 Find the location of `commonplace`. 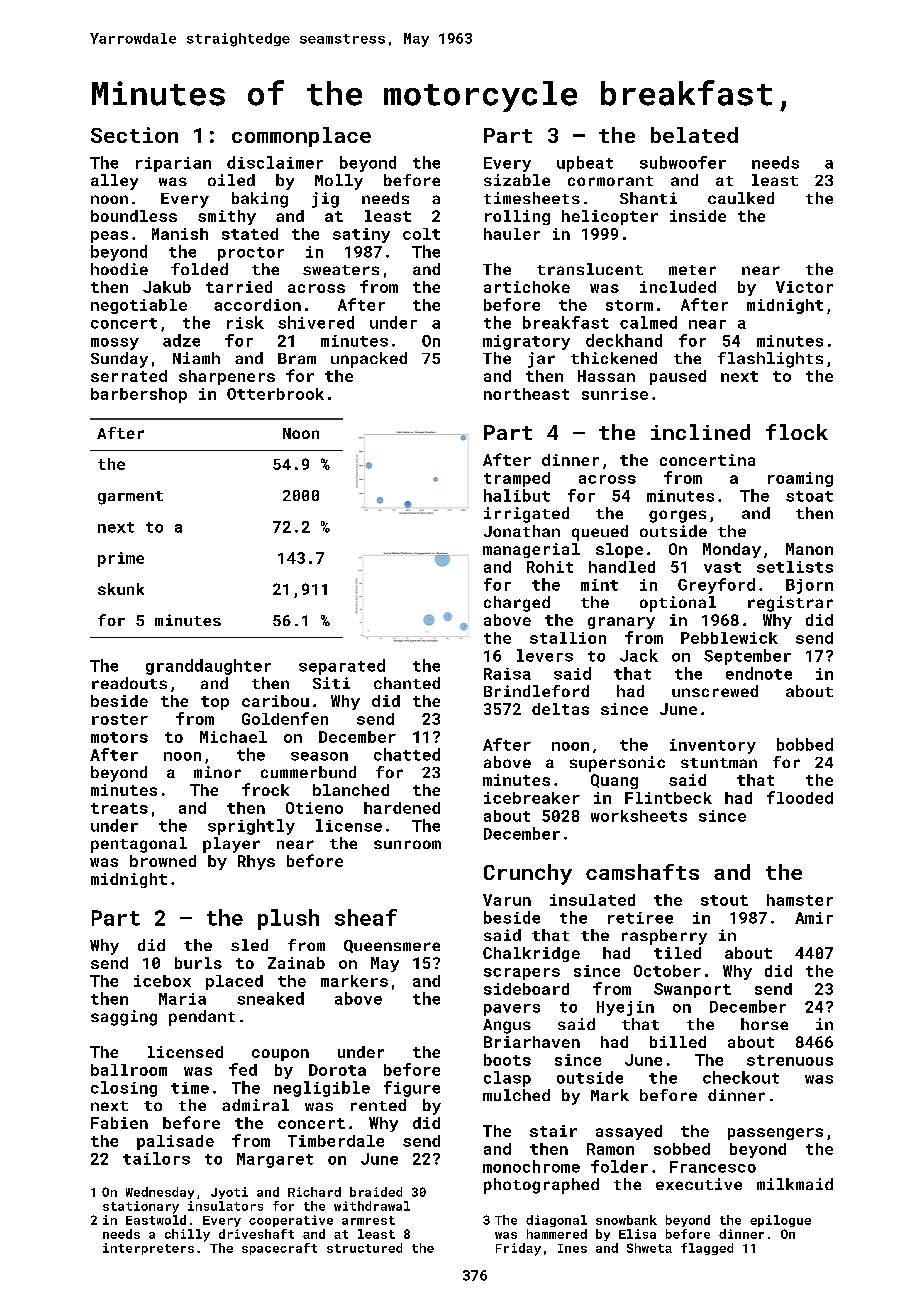

commonplace is located at coordinates (301, 137).
